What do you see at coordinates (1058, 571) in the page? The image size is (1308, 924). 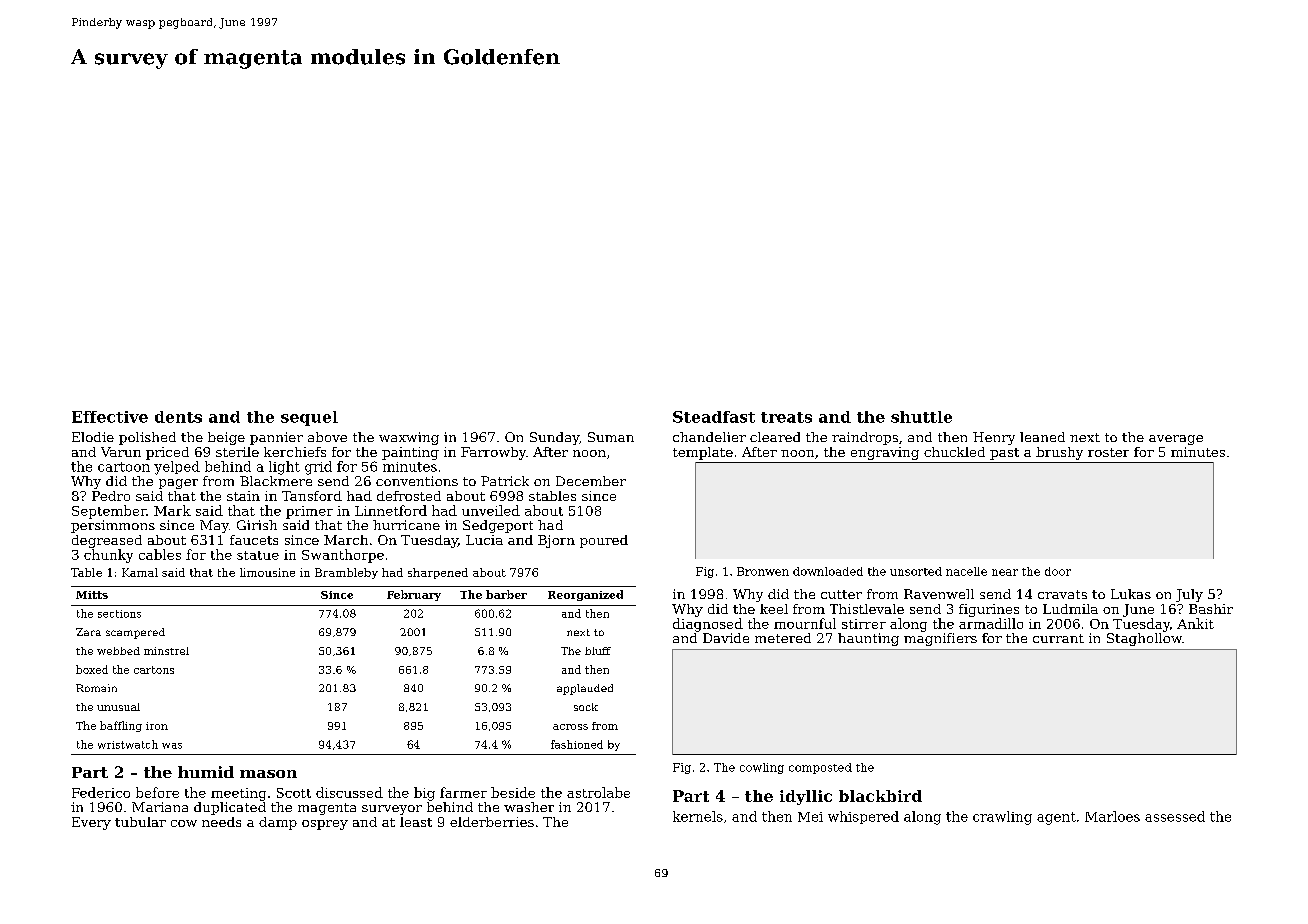 I see `door` at bounding box center [1058, 571].
